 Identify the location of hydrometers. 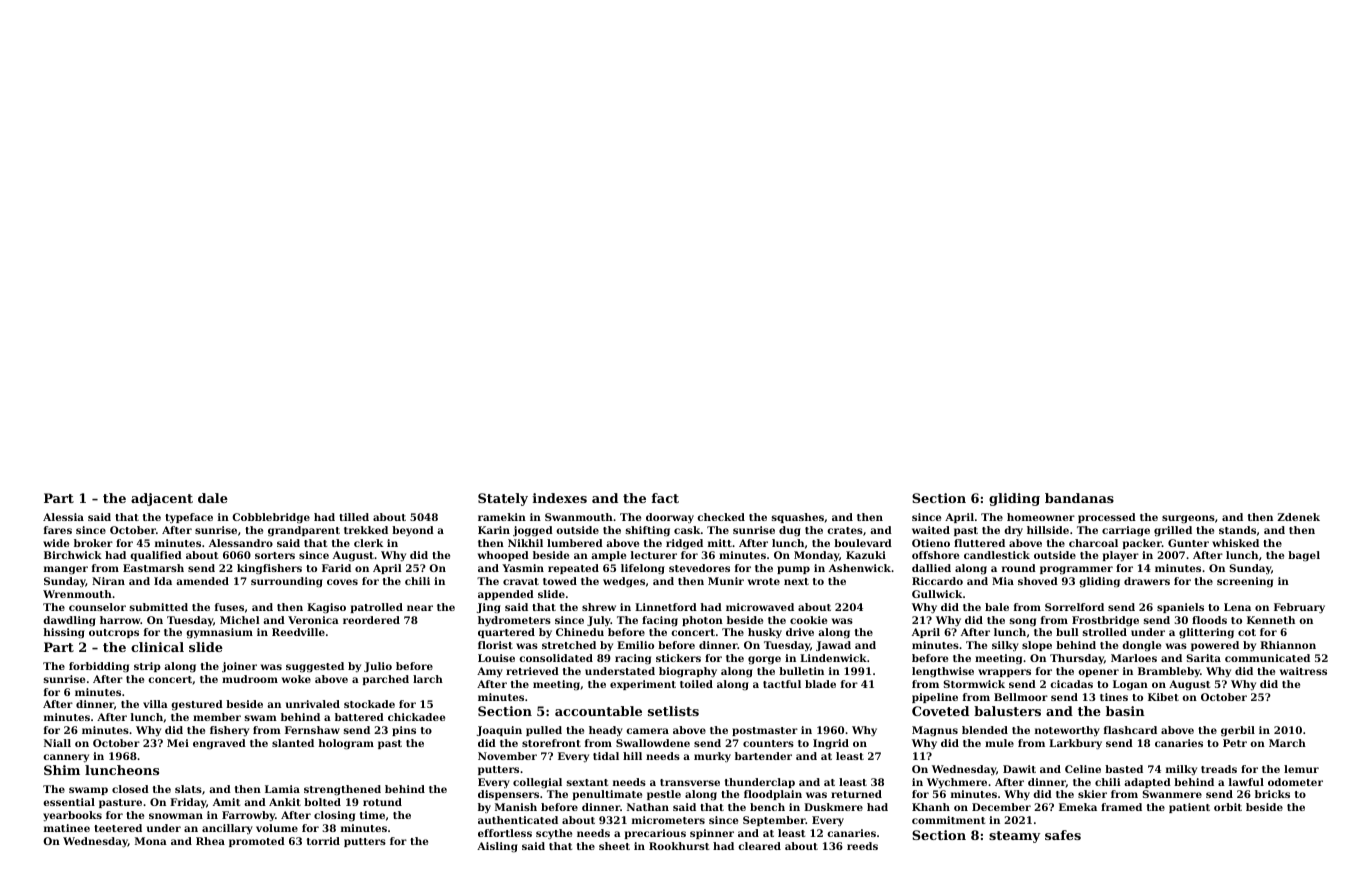
(514, 621).
